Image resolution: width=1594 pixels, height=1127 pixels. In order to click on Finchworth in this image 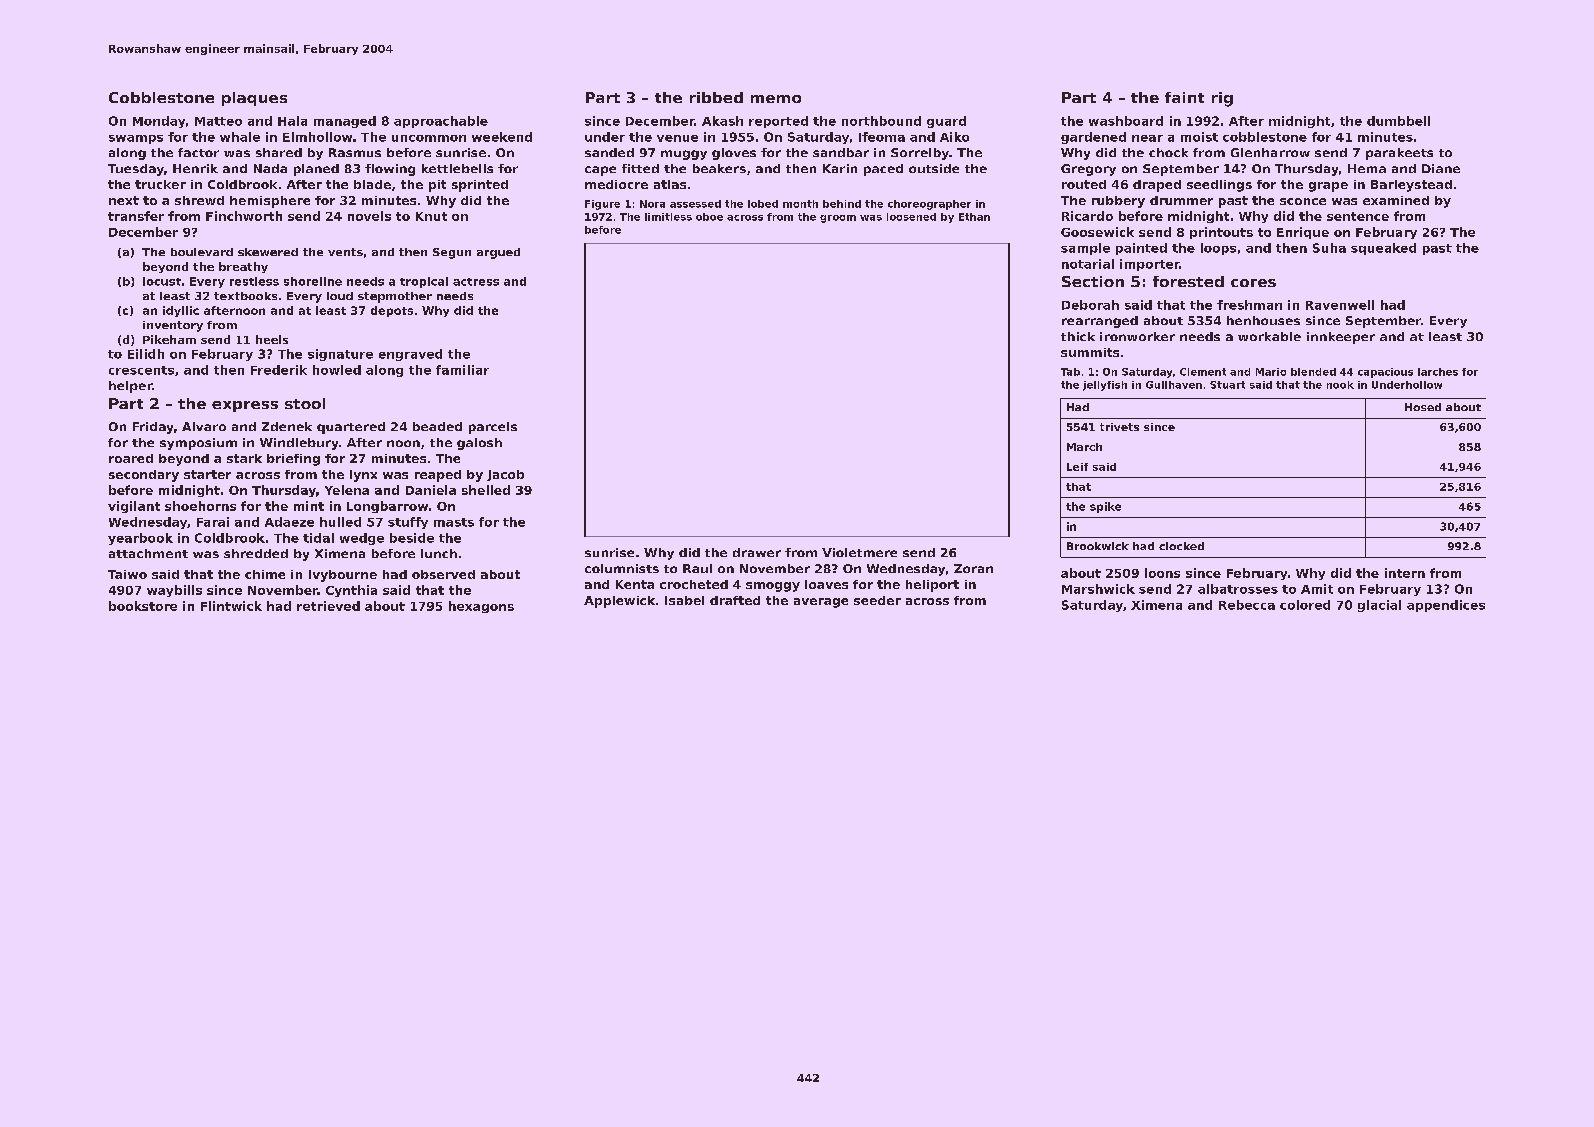, I will do `click(244, 216)`.
